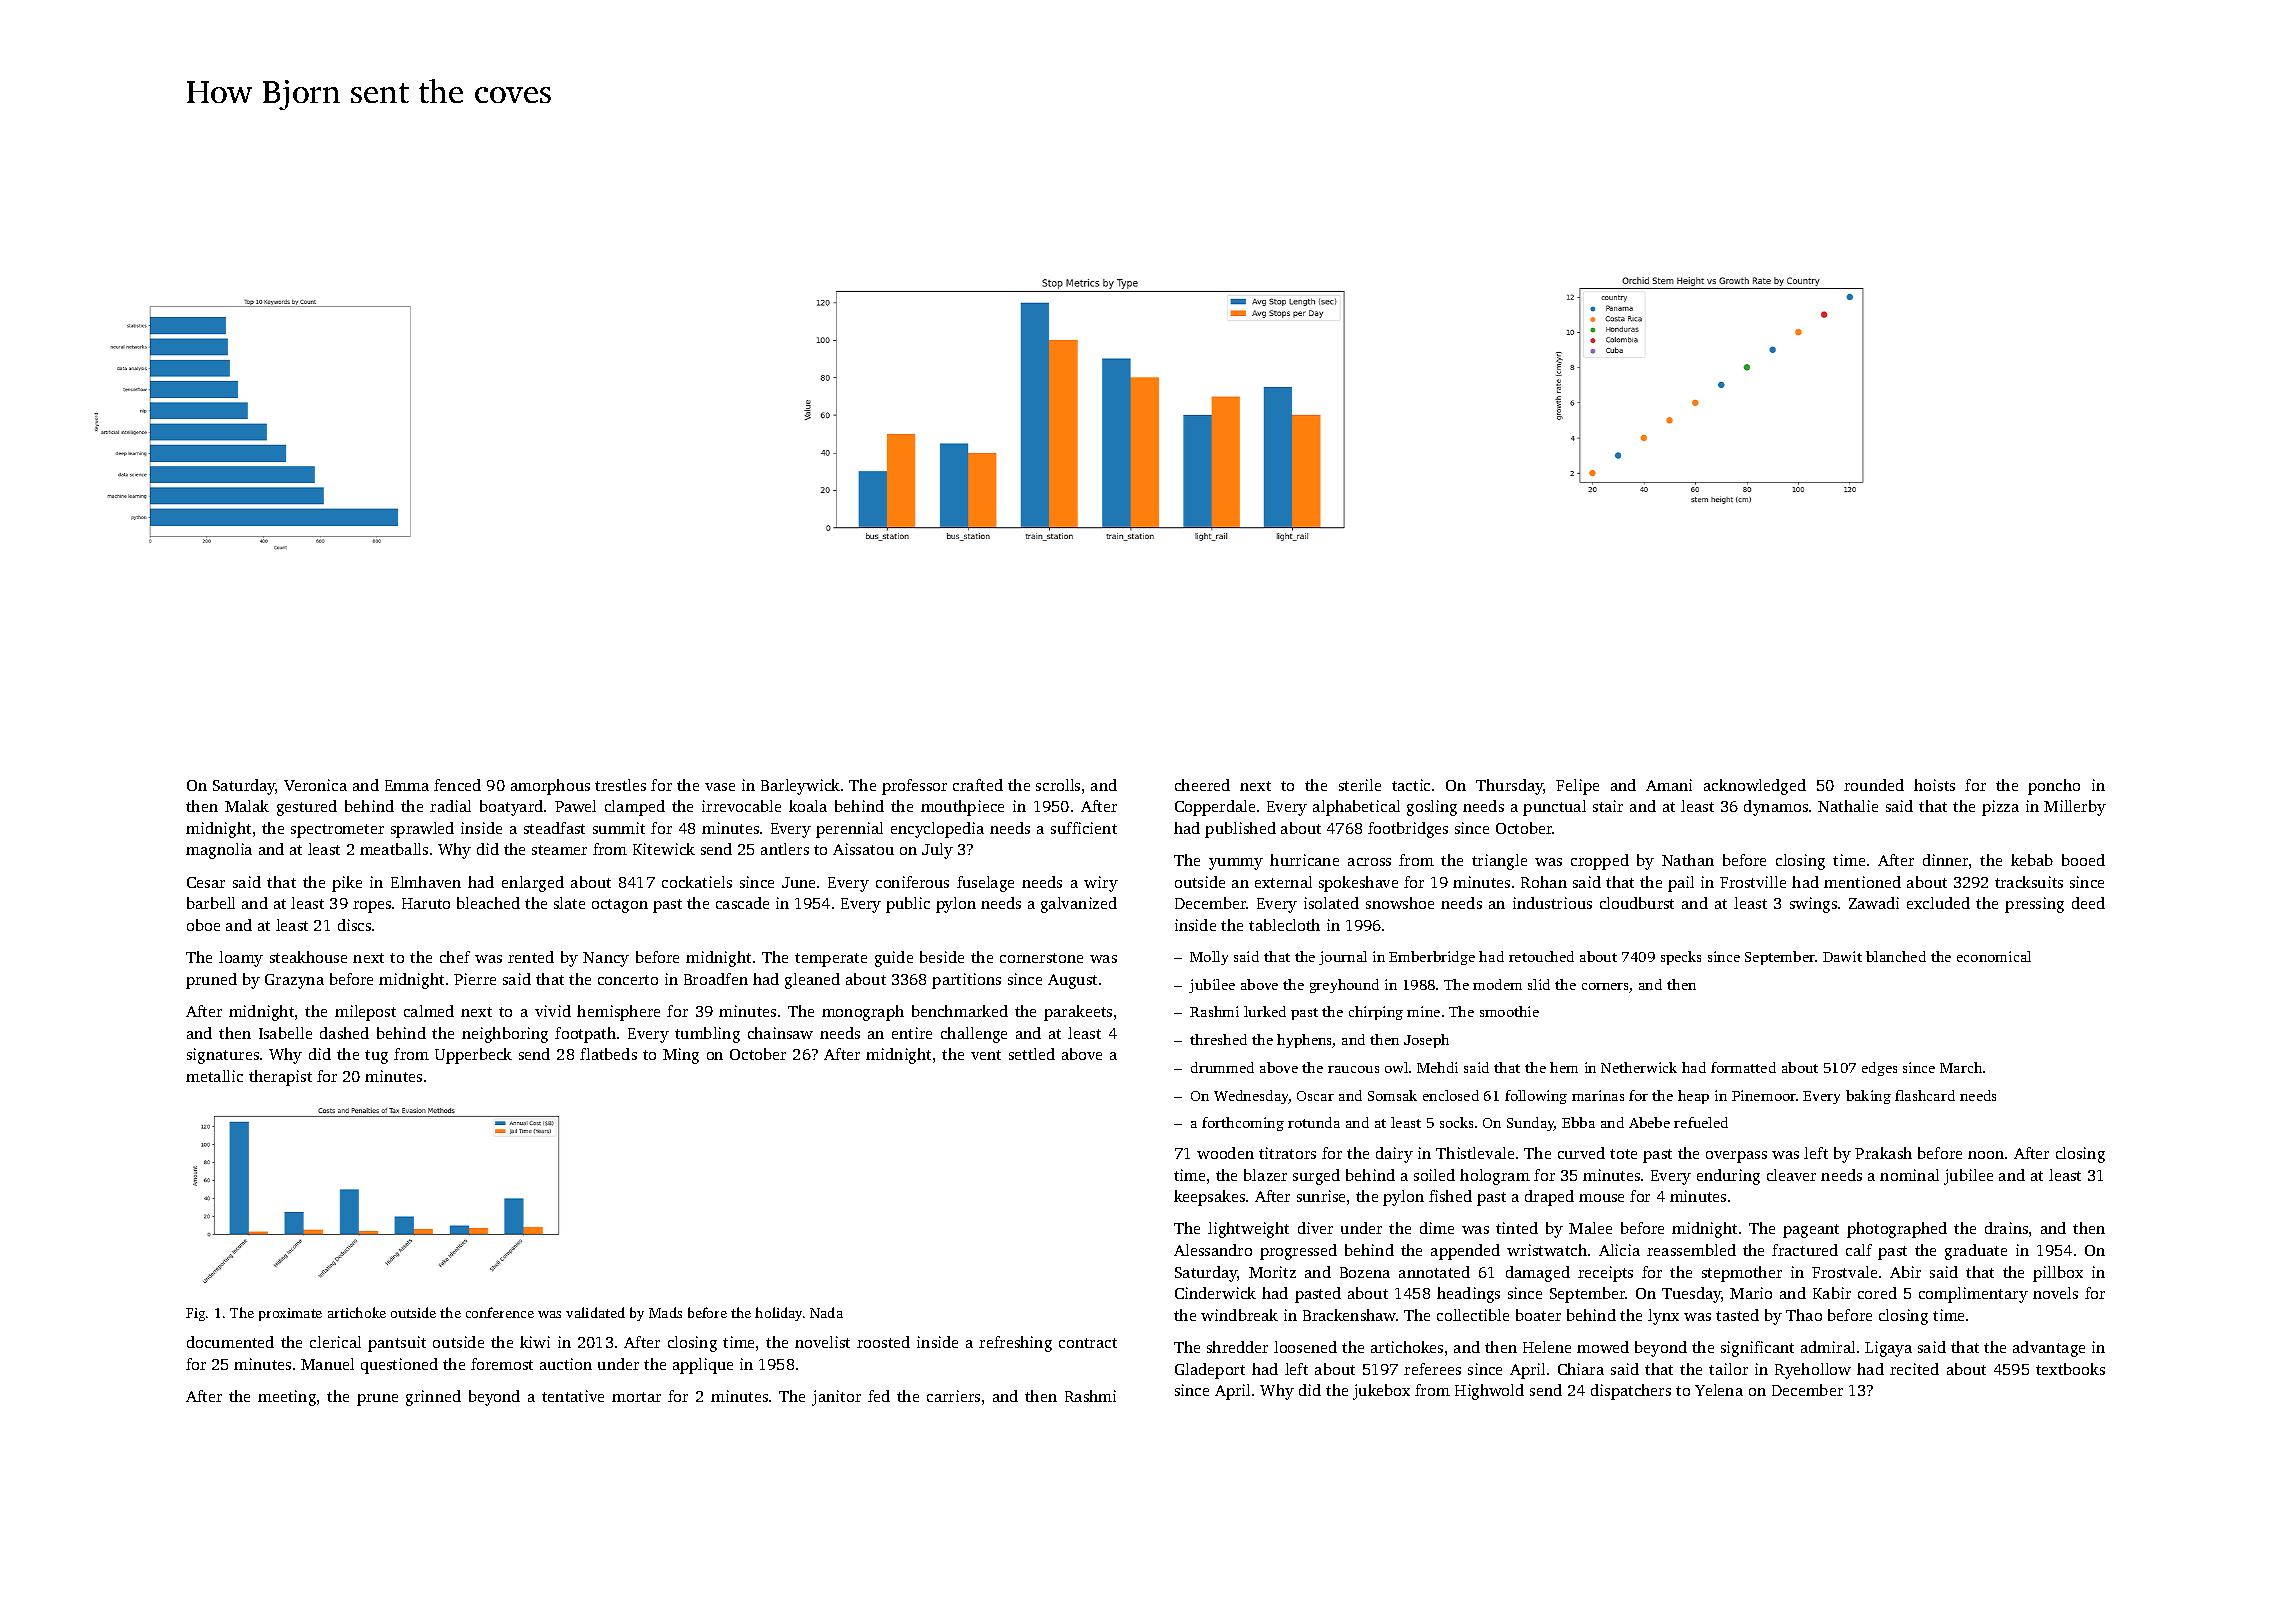 Image resolution: width=2292 pixels, height=1620 pixels. Describe the element at coordinates (1877, 1293) in the screenshot. I see `cored` at that location.
